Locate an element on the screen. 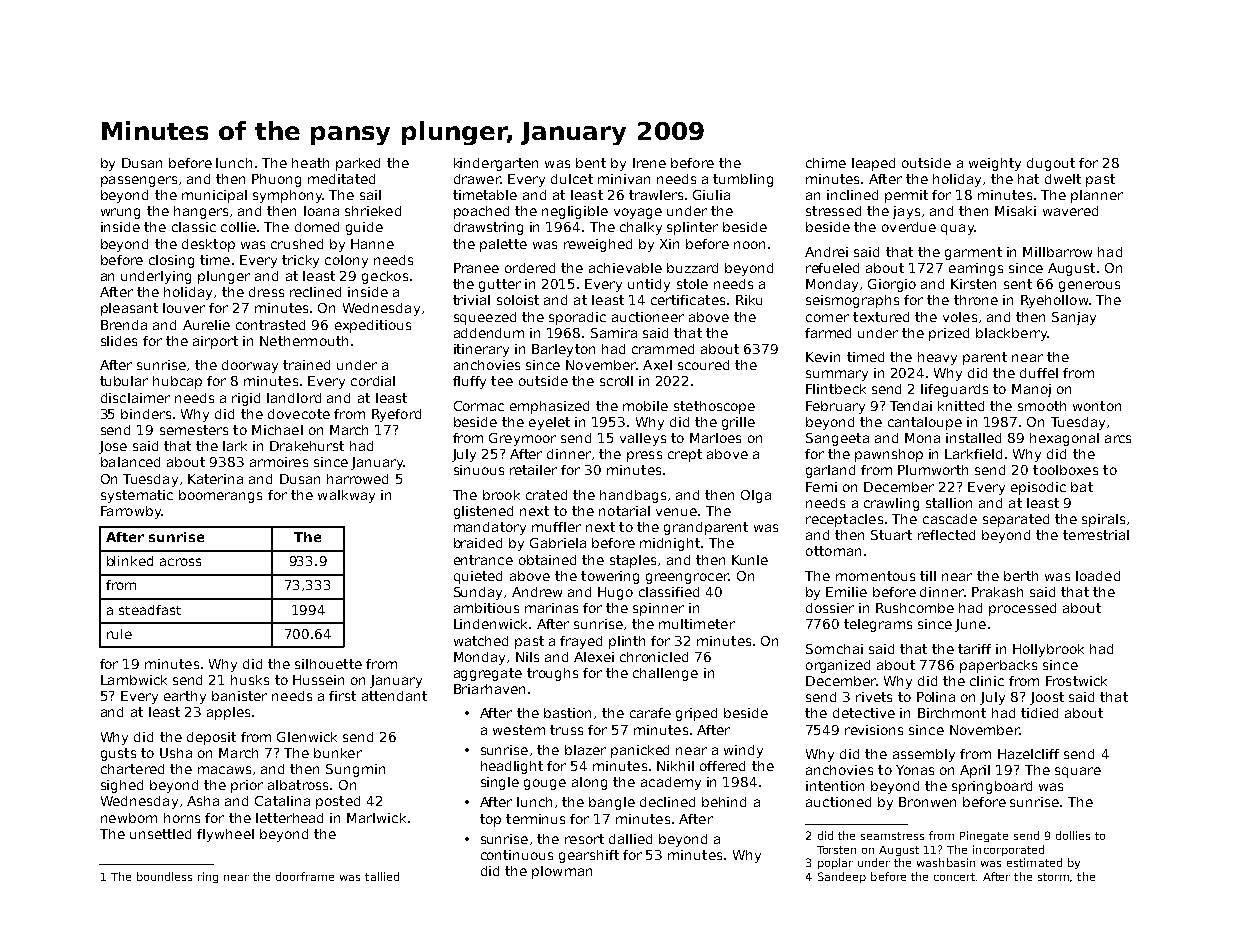 This screenshot has width=1233, height=952. Catalina is located at coordinates (282, 801).
